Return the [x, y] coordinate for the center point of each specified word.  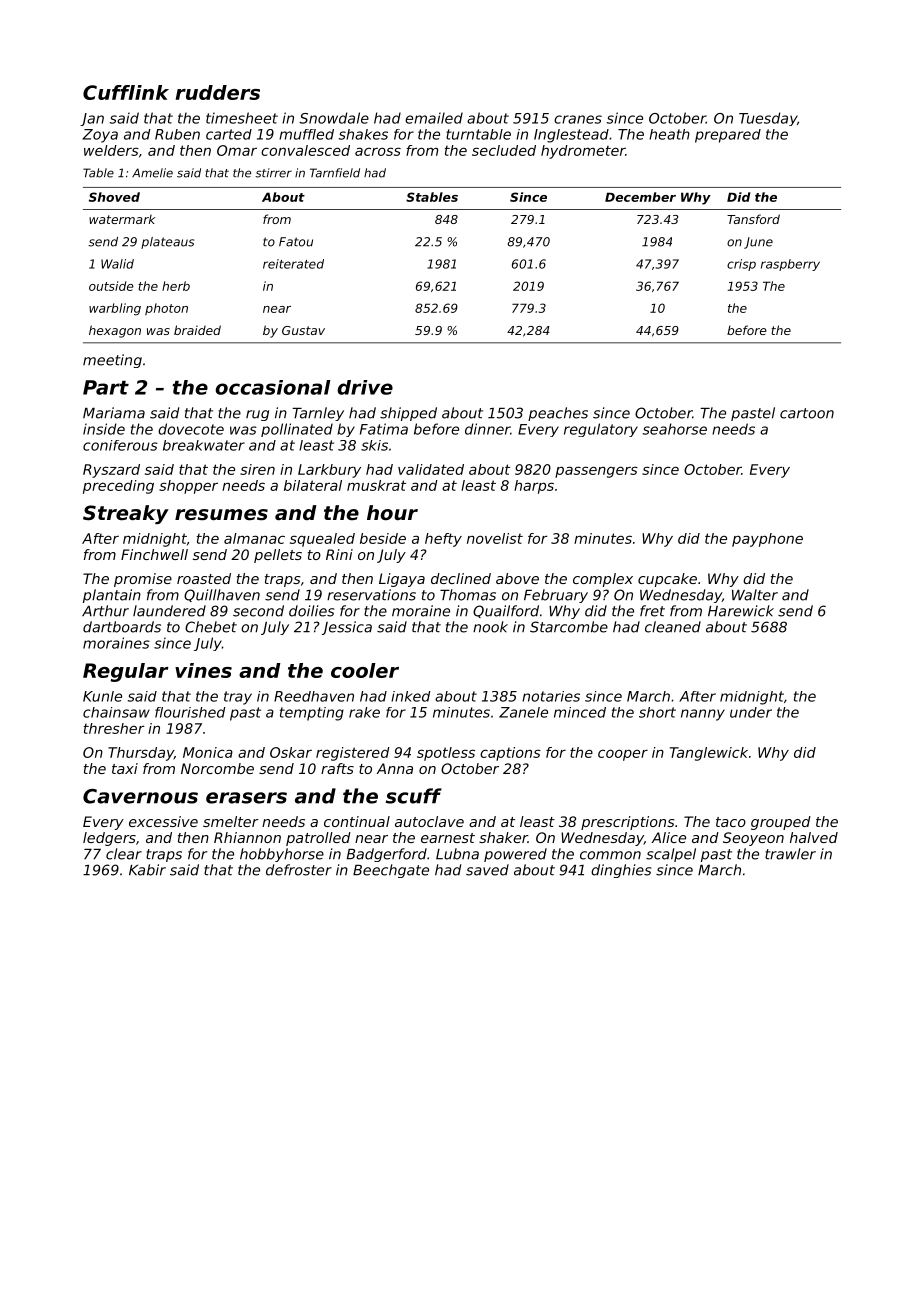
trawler [790, 854]
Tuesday [768, 119]
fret [652, 611]
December [640, 197]
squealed [322, 540]
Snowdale [334, 118]
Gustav [303, 330]
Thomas [468, 595]
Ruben [177, 134]
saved [487, 870]
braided [197, 330]
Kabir [147, 870]
